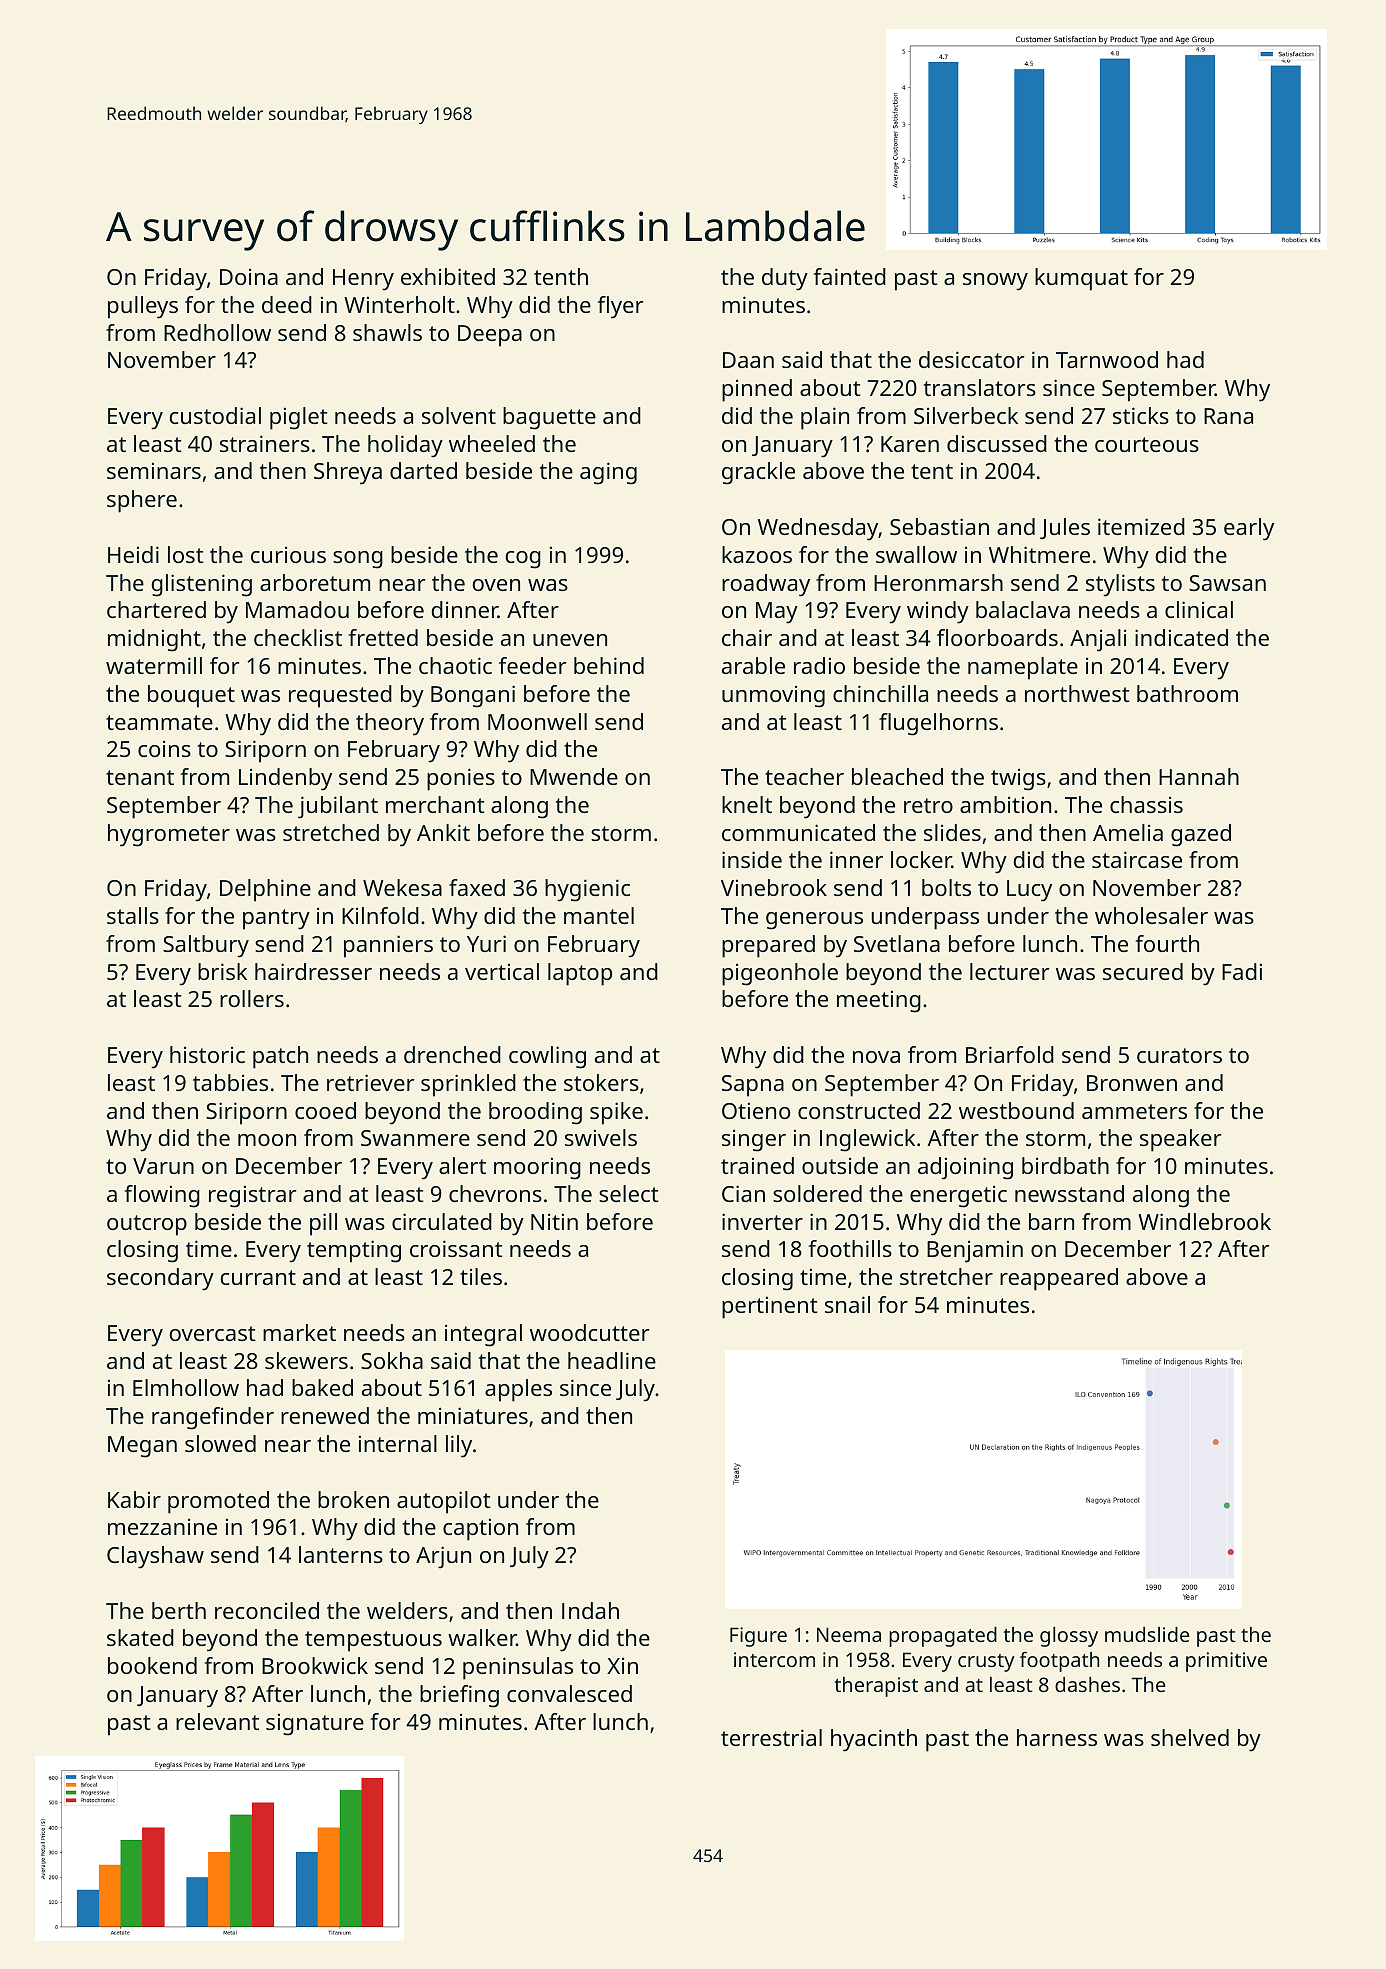 This screenshot has height=1969, width=1386. Describe the element at coordinates (249, 276) in the screenshot. I see `Doina` at that location.
